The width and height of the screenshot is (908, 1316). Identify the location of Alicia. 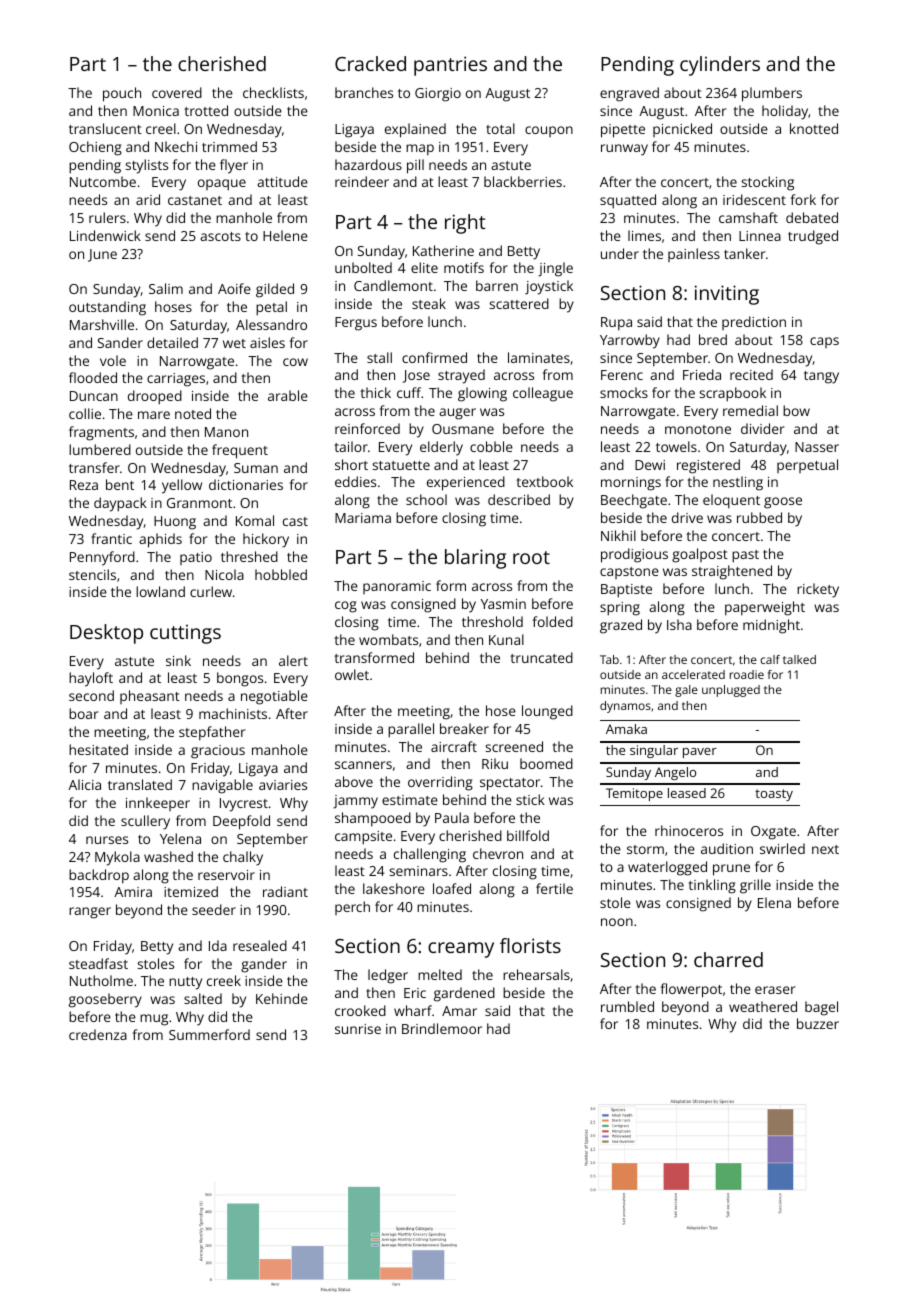
(84, 784).
